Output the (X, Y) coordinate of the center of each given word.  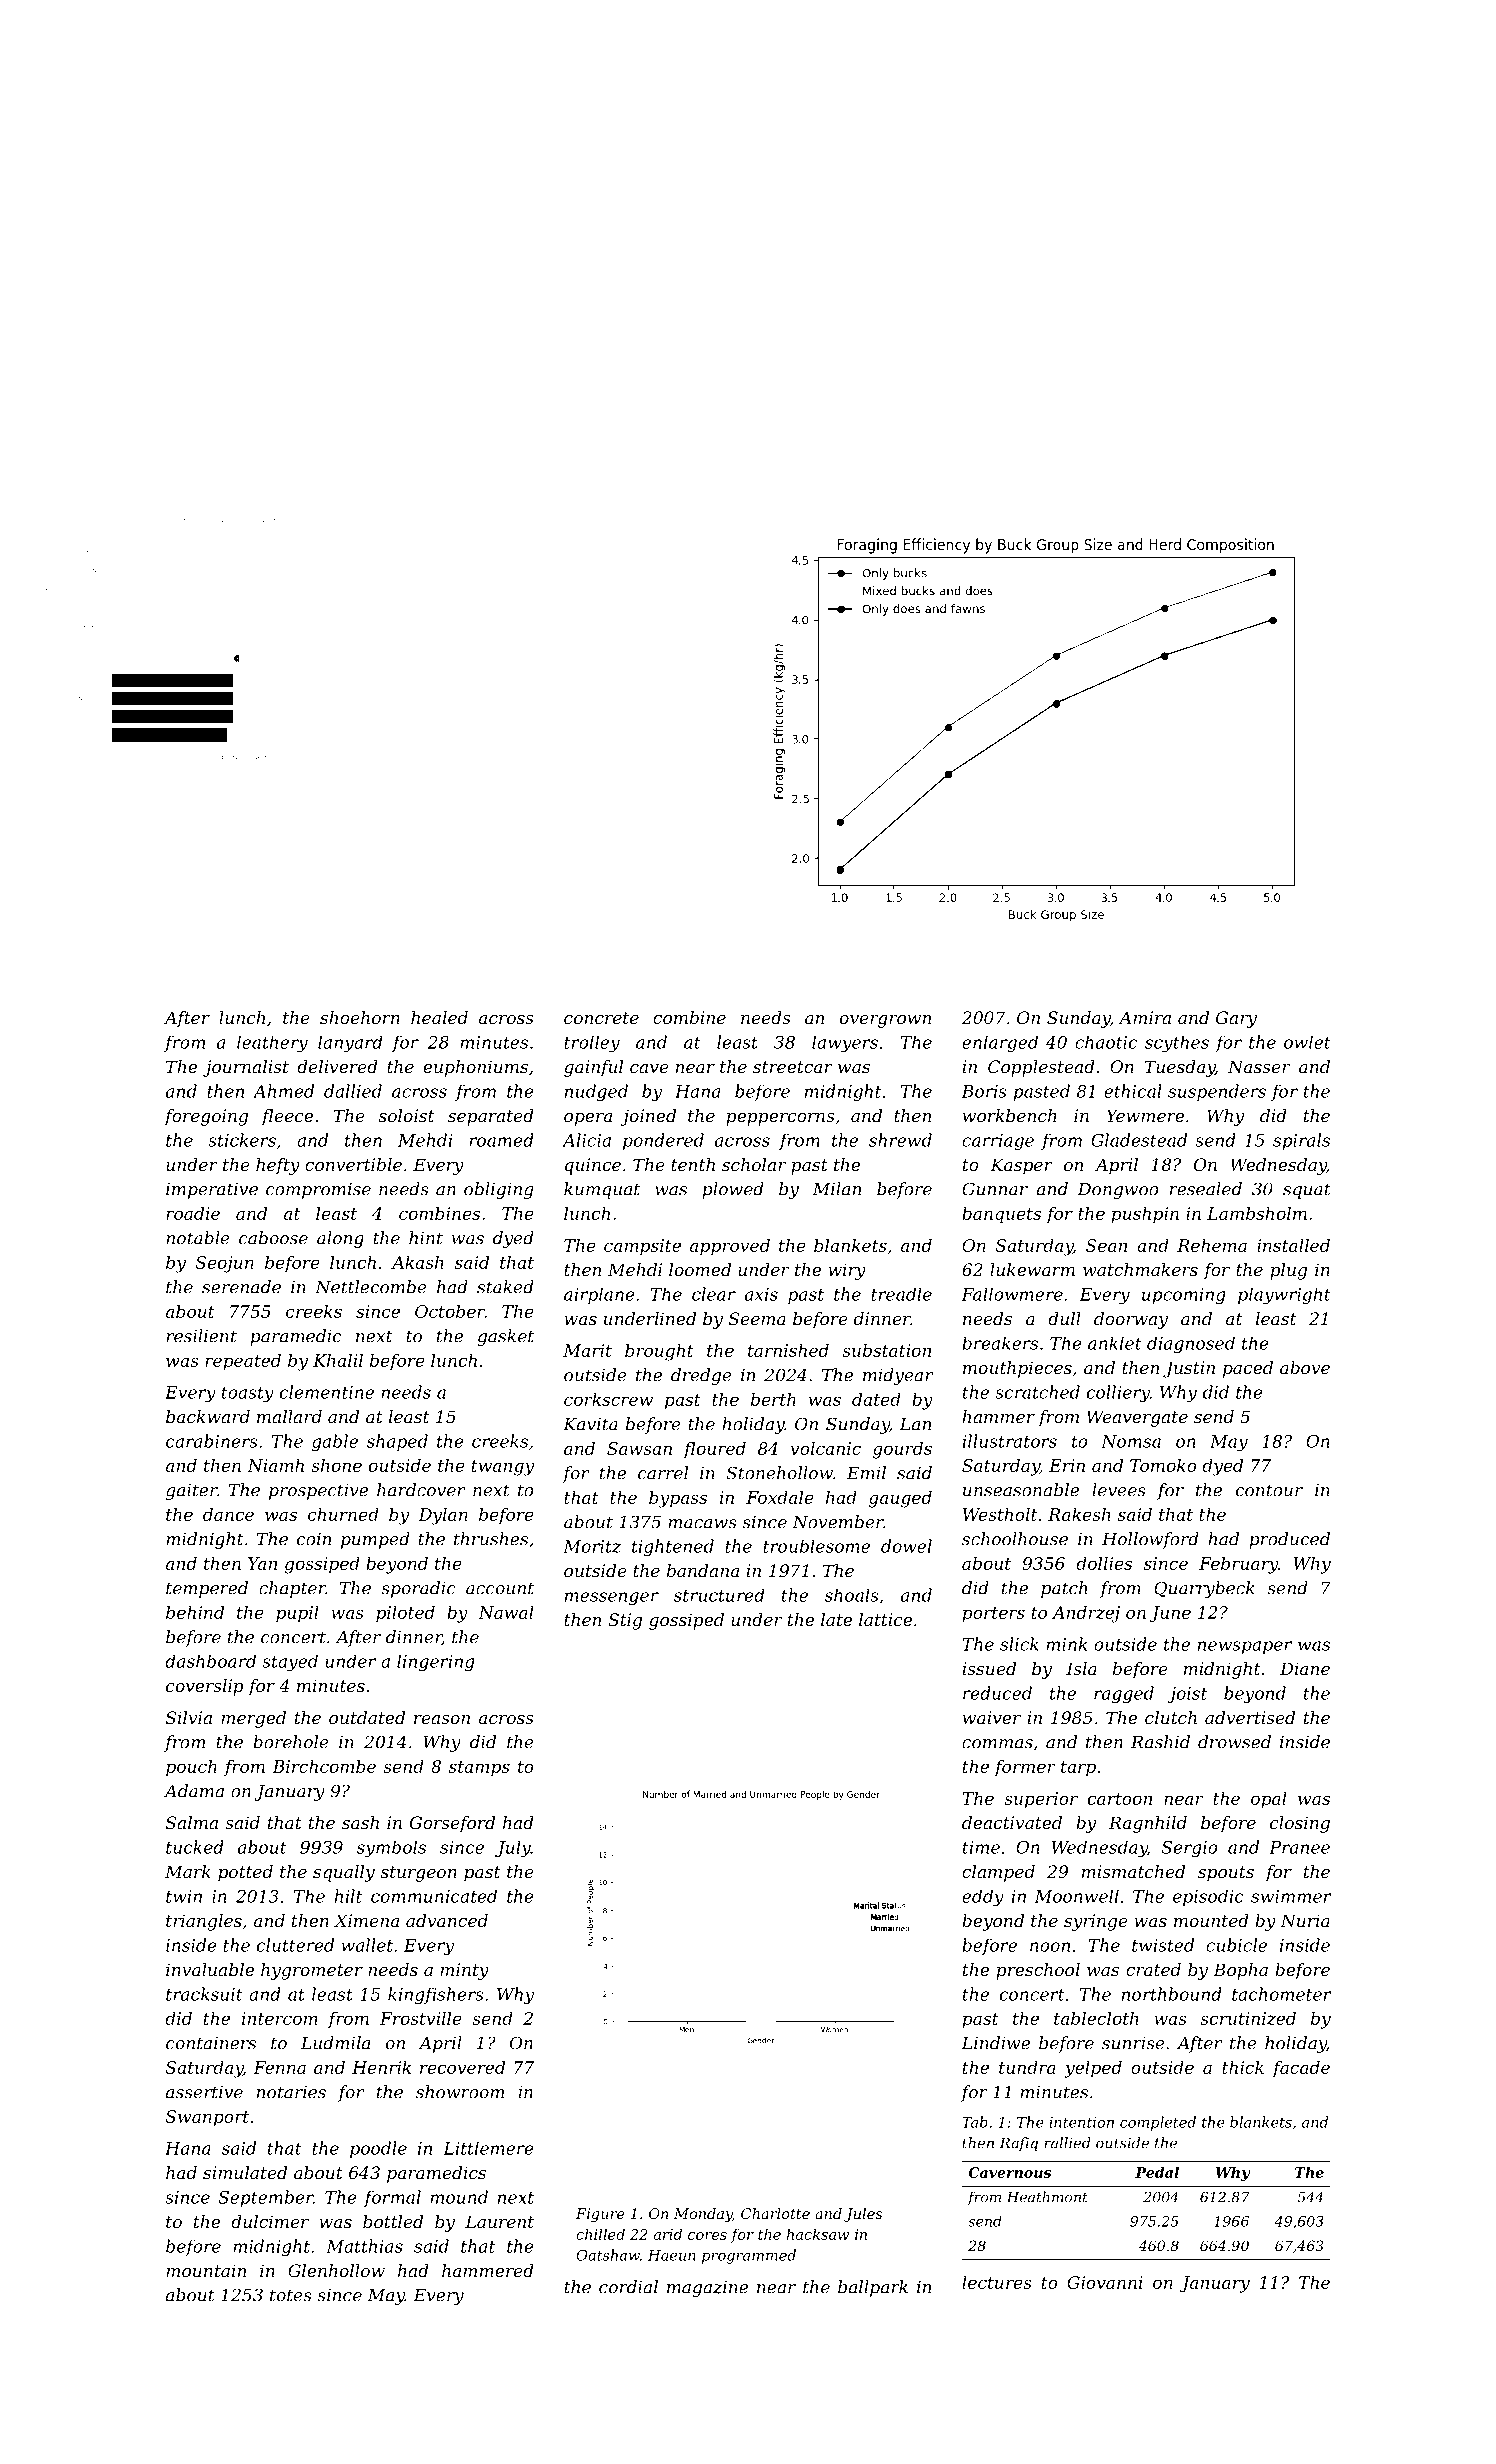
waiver (992, 1717)
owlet (1307, 1042)
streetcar (793, 1067)
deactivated (1012, 1822)
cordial (628, 2287)
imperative (212, 1191)
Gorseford (452, 1824)
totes (291, 2295)
